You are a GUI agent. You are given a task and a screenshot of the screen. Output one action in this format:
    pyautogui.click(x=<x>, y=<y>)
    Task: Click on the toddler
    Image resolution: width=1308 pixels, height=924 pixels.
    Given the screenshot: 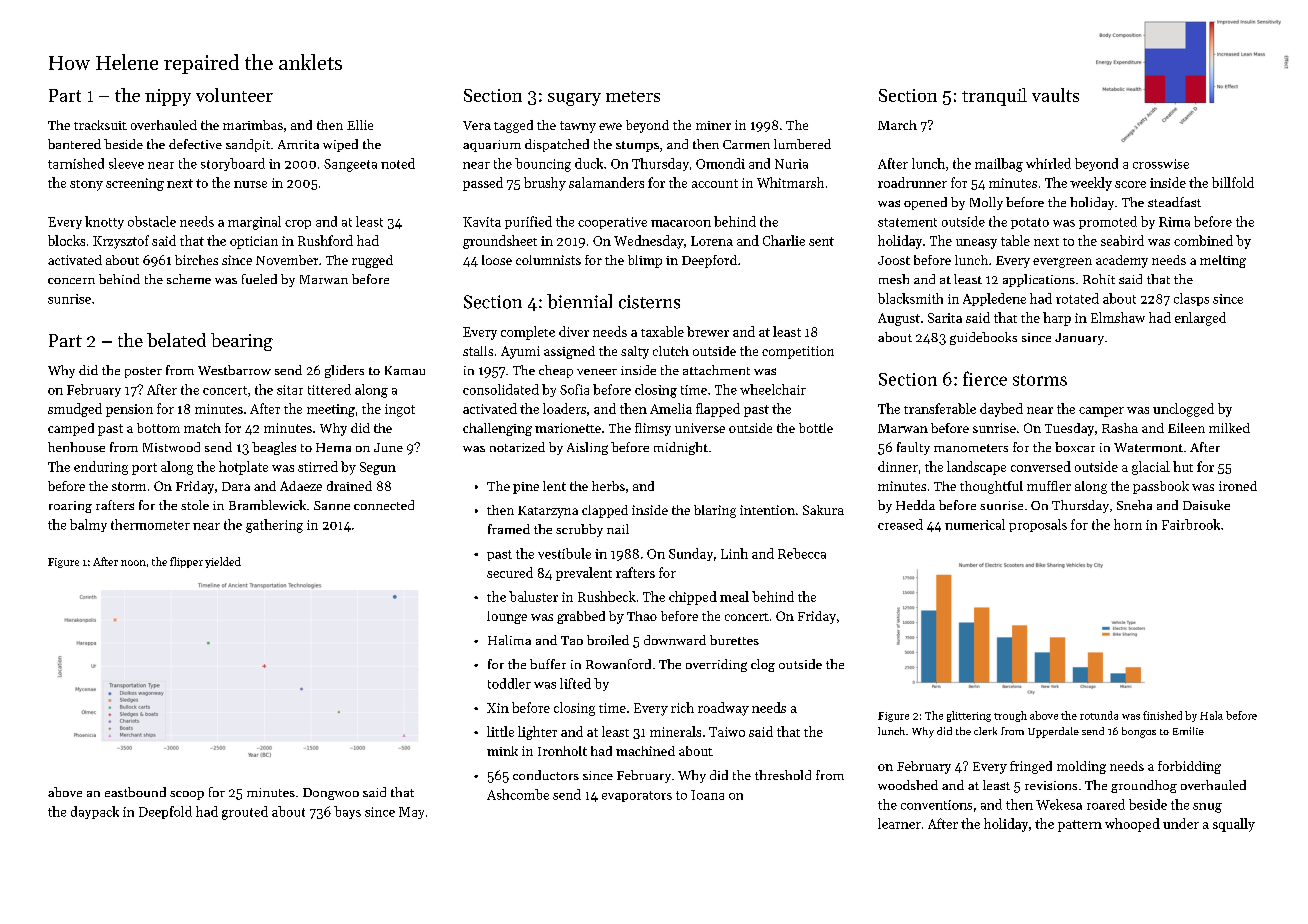 What is the action you would take?
    pyautogui.click(x=509, y=683)
